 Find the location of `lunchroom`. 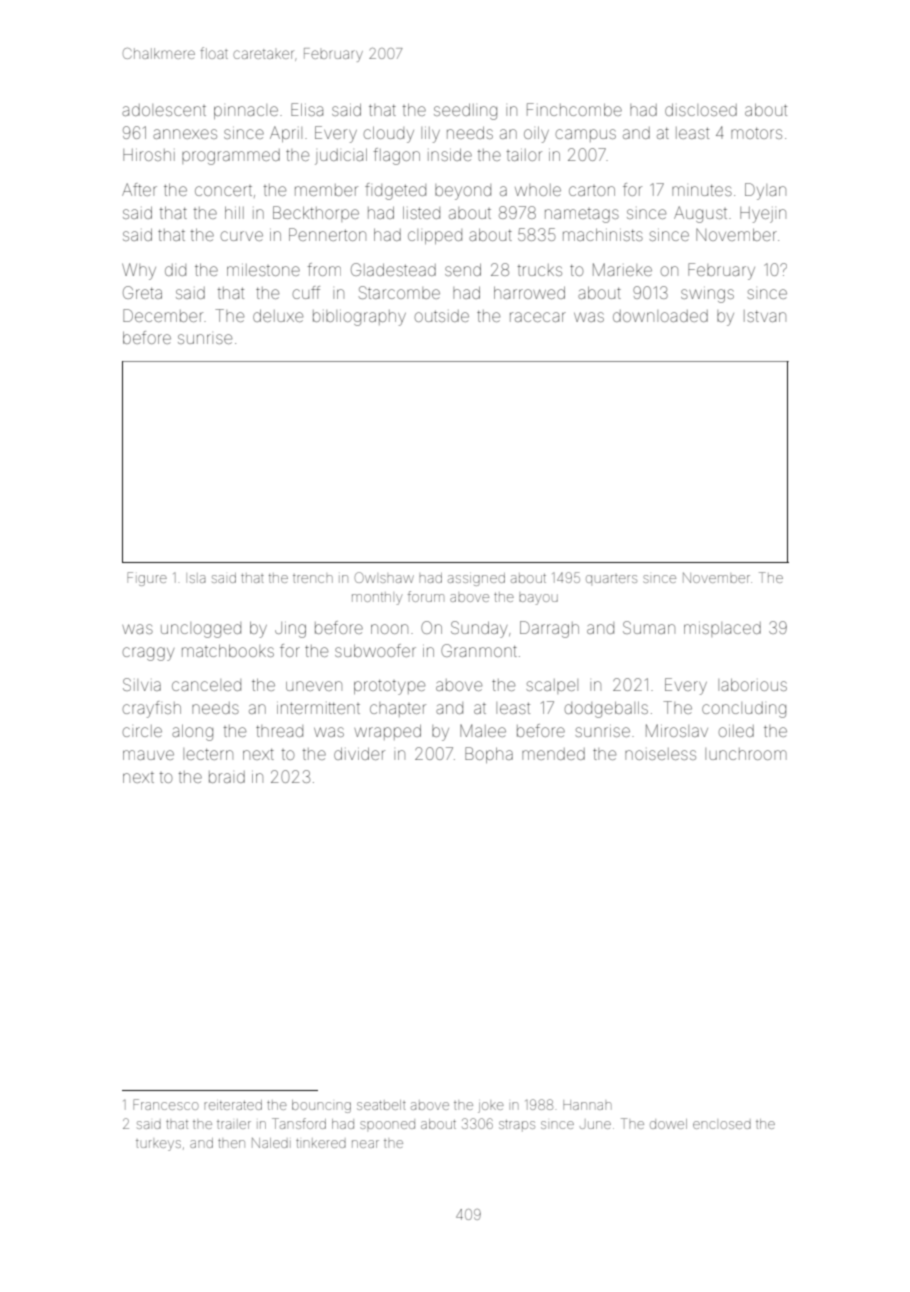

lunchroom is located at coordinates (746, 754).
